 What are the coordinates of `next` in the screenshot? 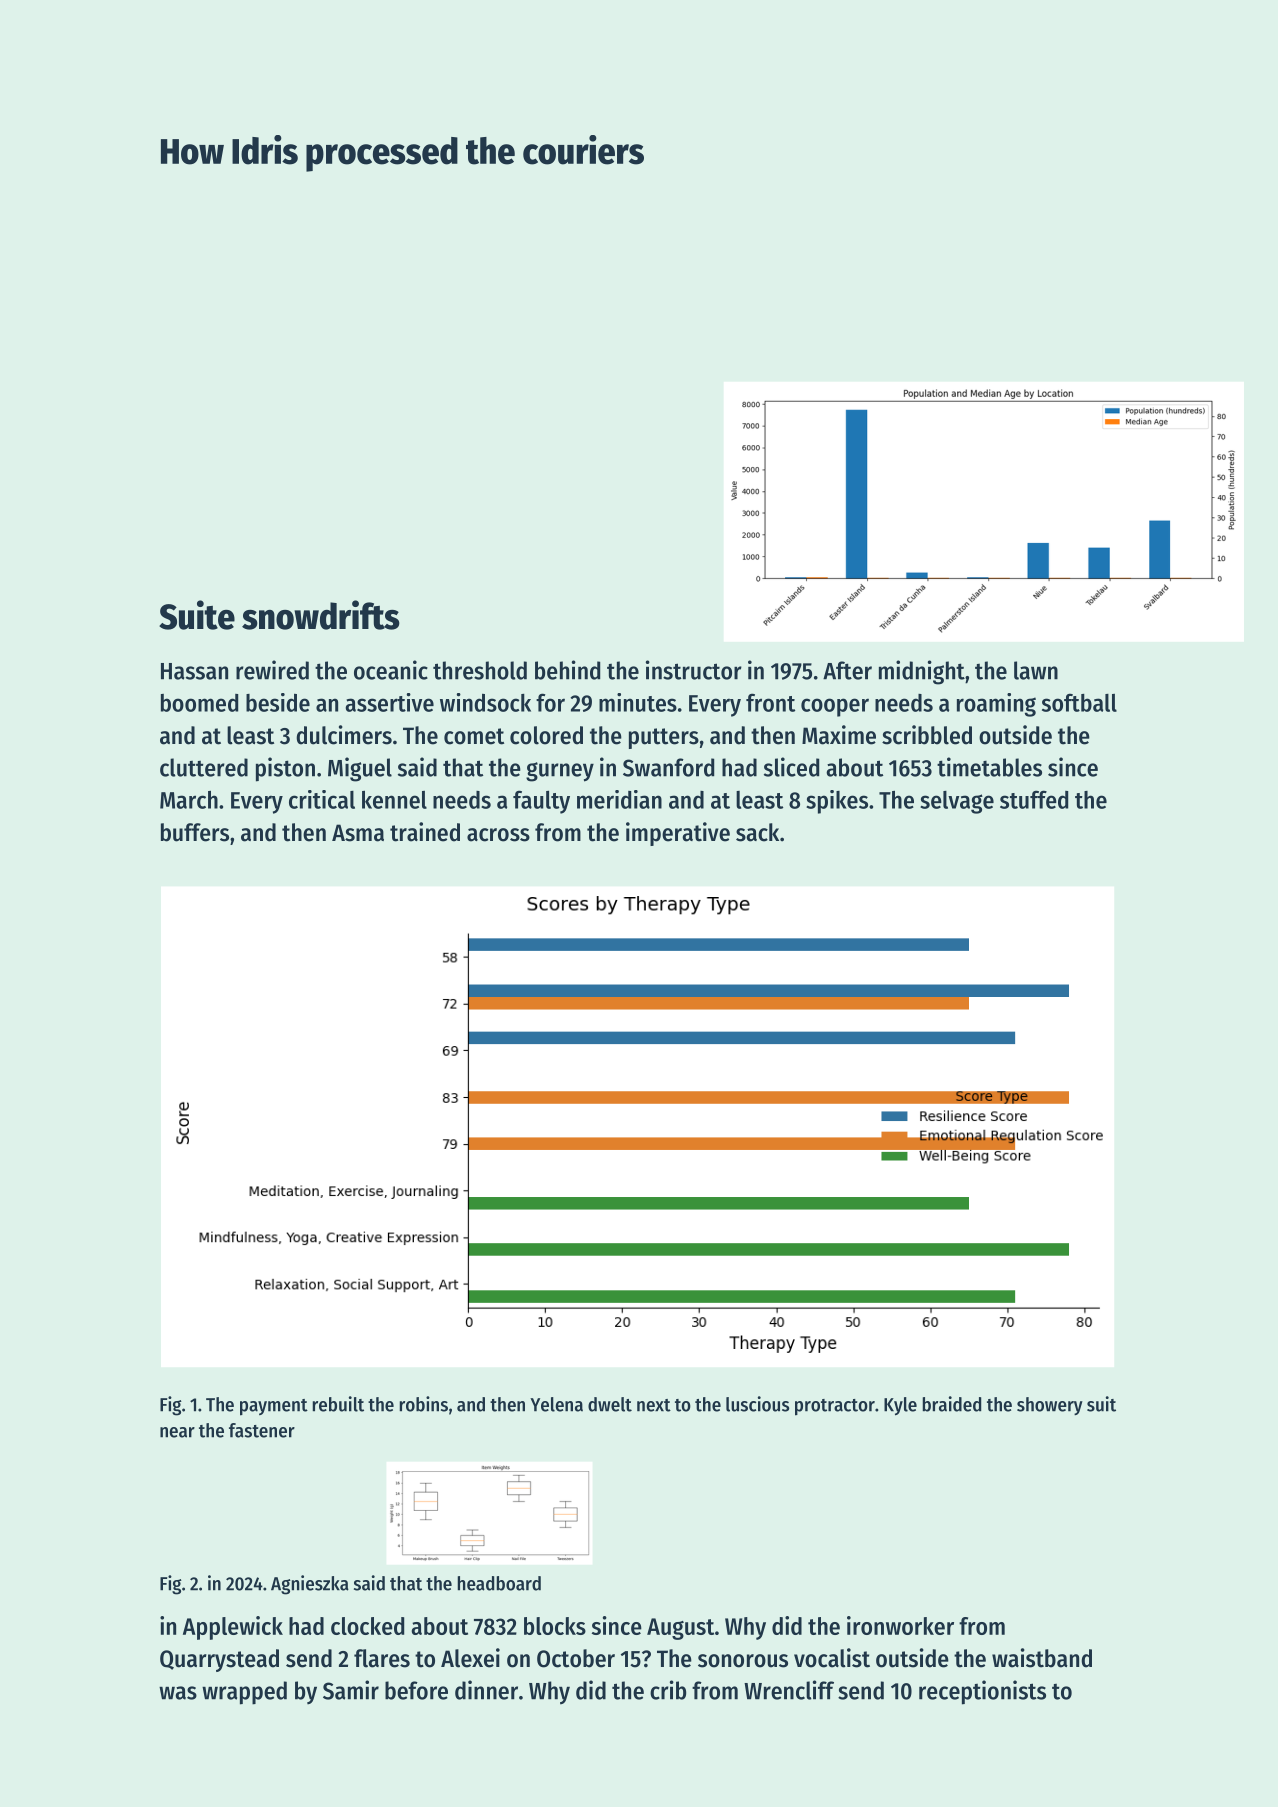 It's located at (654, 1405).
